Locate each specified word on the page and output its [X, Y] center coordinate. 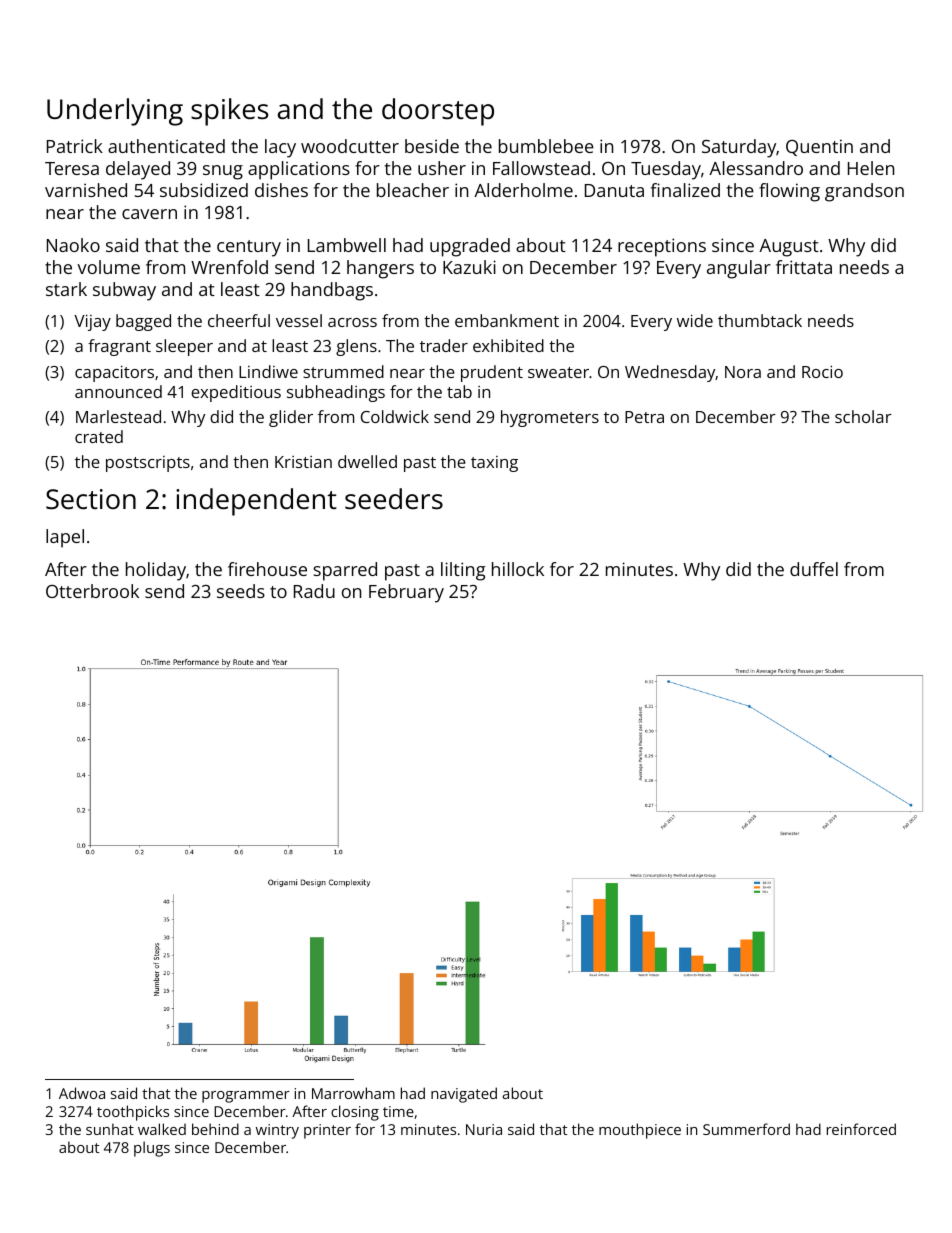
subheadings [336, 393]
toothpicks [133, 1113]
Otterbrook [92, 591]
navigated [464, 1095]
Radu [314, 591]
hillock [518, 569]
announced [118, 391]
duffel [814, 569]
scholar [863, 416]
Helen [871, 168]
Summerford [746, 1129]
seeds [241, 591]
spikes [229, 112]
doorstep [438, 112]
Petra [644, 417]
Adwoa [82, 1093]
